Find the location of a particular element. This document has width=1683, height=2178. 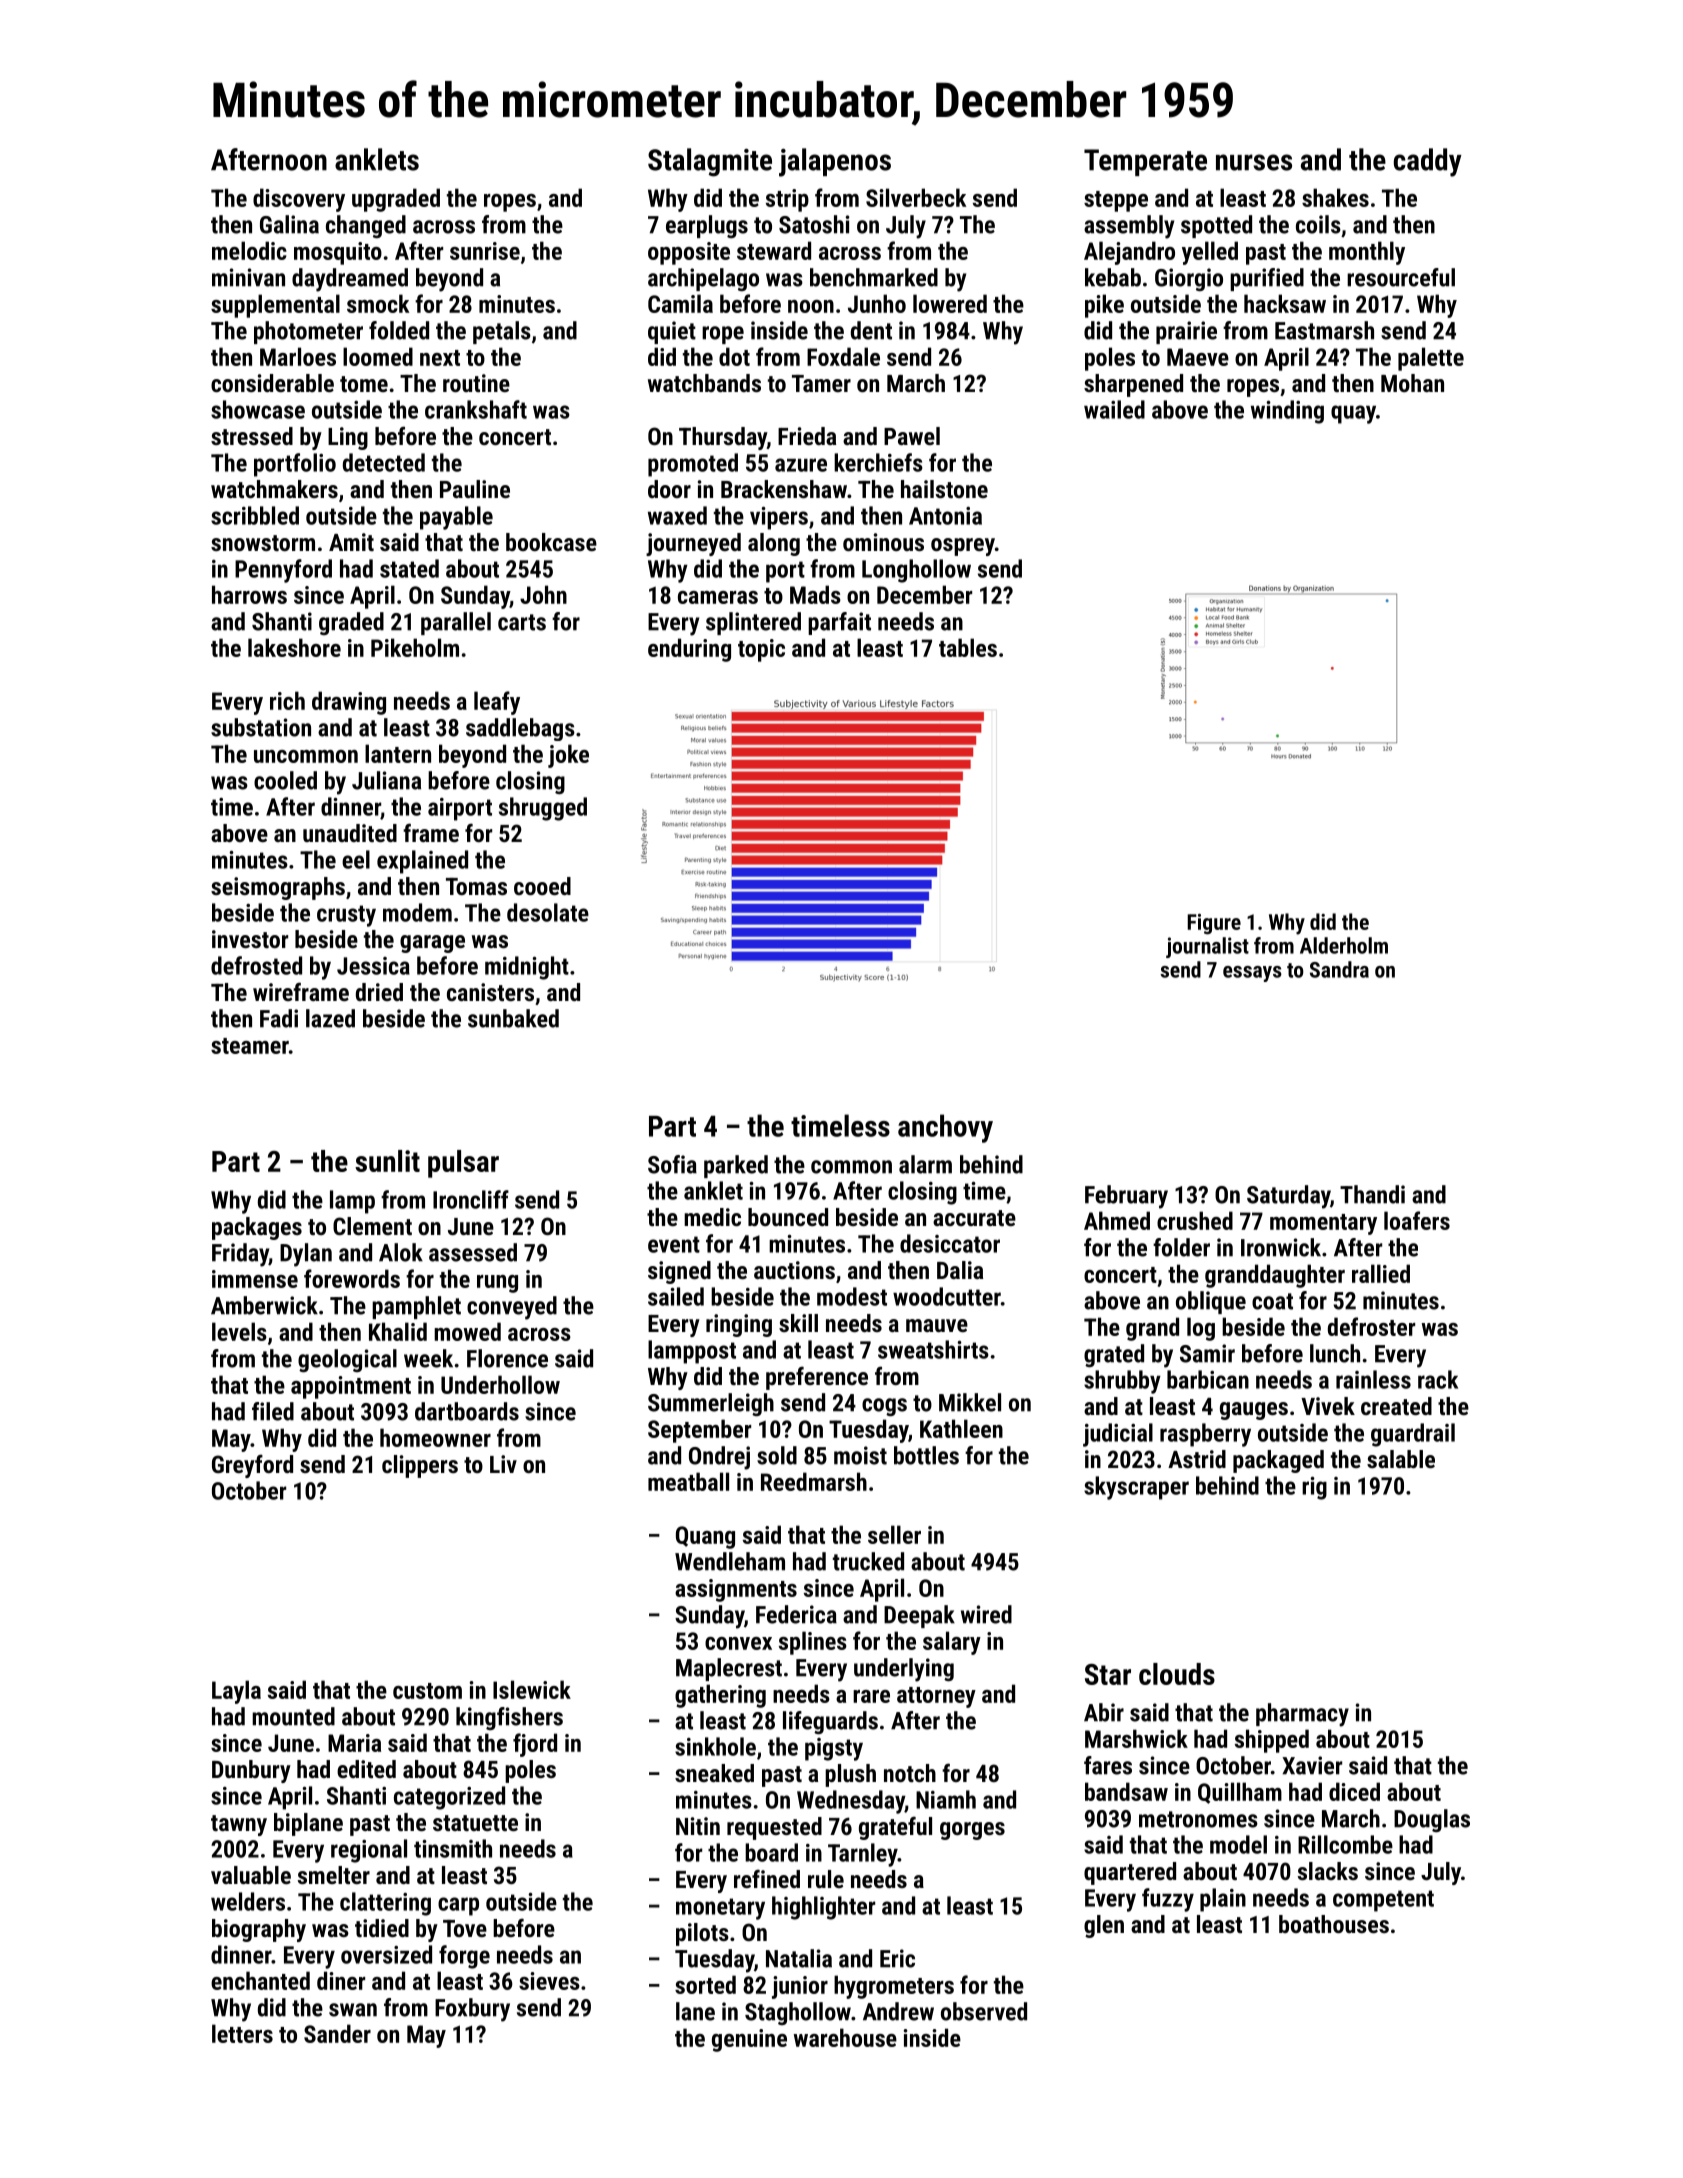

Sandra is located at coordinates (1339, 969).
